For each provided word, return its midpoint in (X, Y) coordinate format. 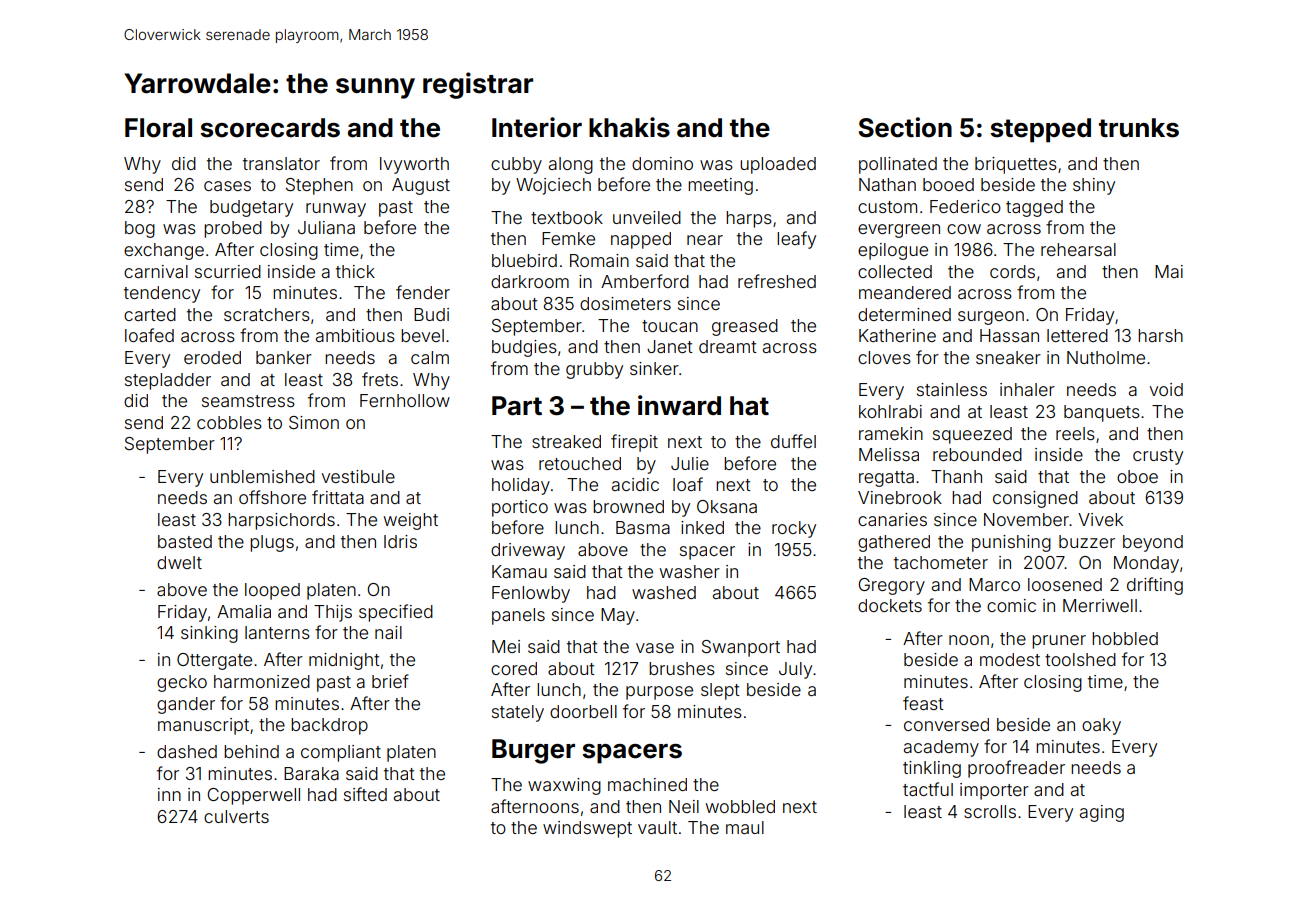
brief (390, 681)
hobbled (1125, 638)
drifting (1155, 586)
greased (745, 327)
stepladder (168, 381)
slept (720, 691)
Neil (684, 806)
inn (169, 794)
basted (185, 541)
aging (1102, 813)
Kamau (519, 571)
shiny (1094, 186)
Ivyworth (414, 165)
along (571, 165)
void (1166, 389)
